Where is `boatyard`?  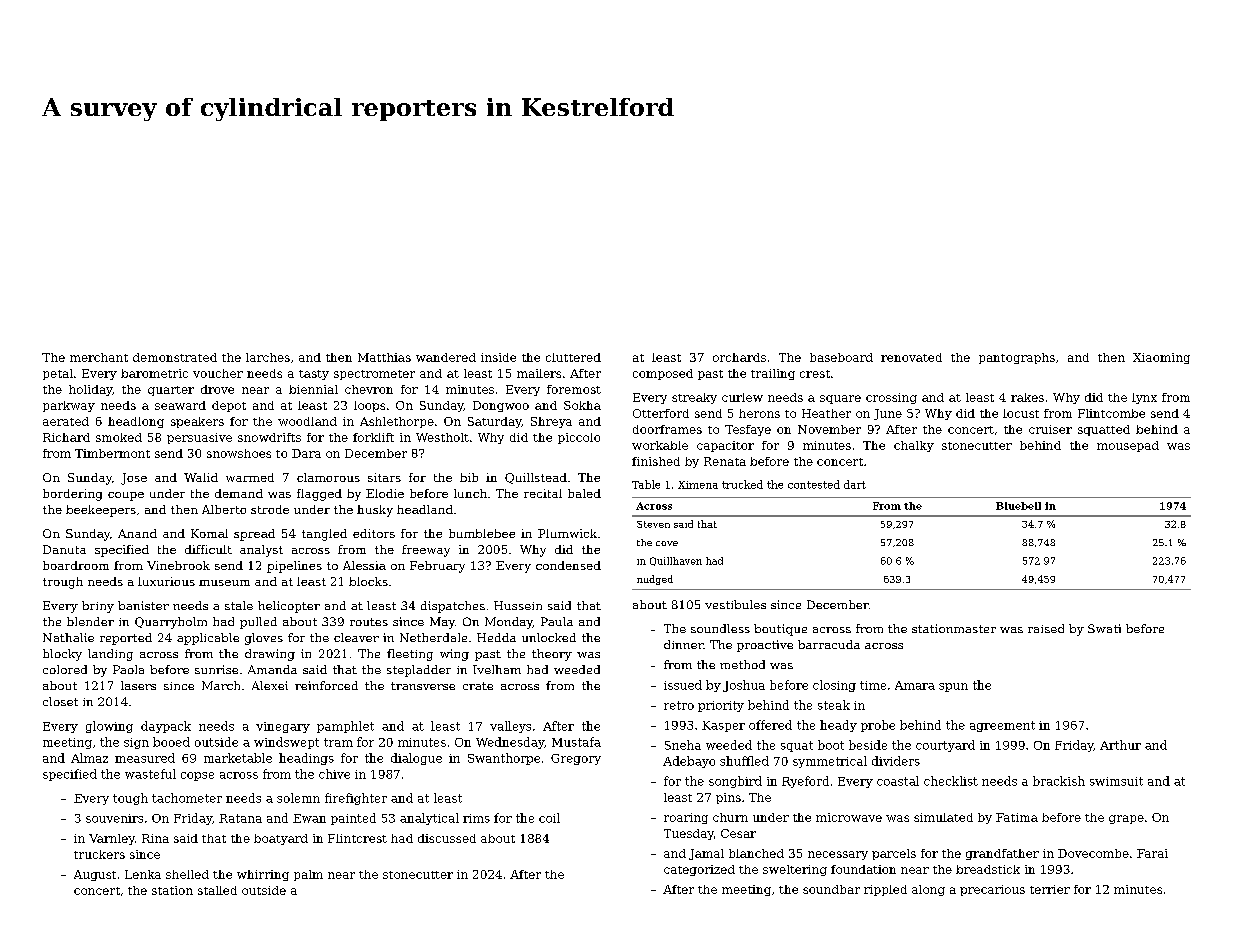
boatyard is located at coordinates (281, 839).
